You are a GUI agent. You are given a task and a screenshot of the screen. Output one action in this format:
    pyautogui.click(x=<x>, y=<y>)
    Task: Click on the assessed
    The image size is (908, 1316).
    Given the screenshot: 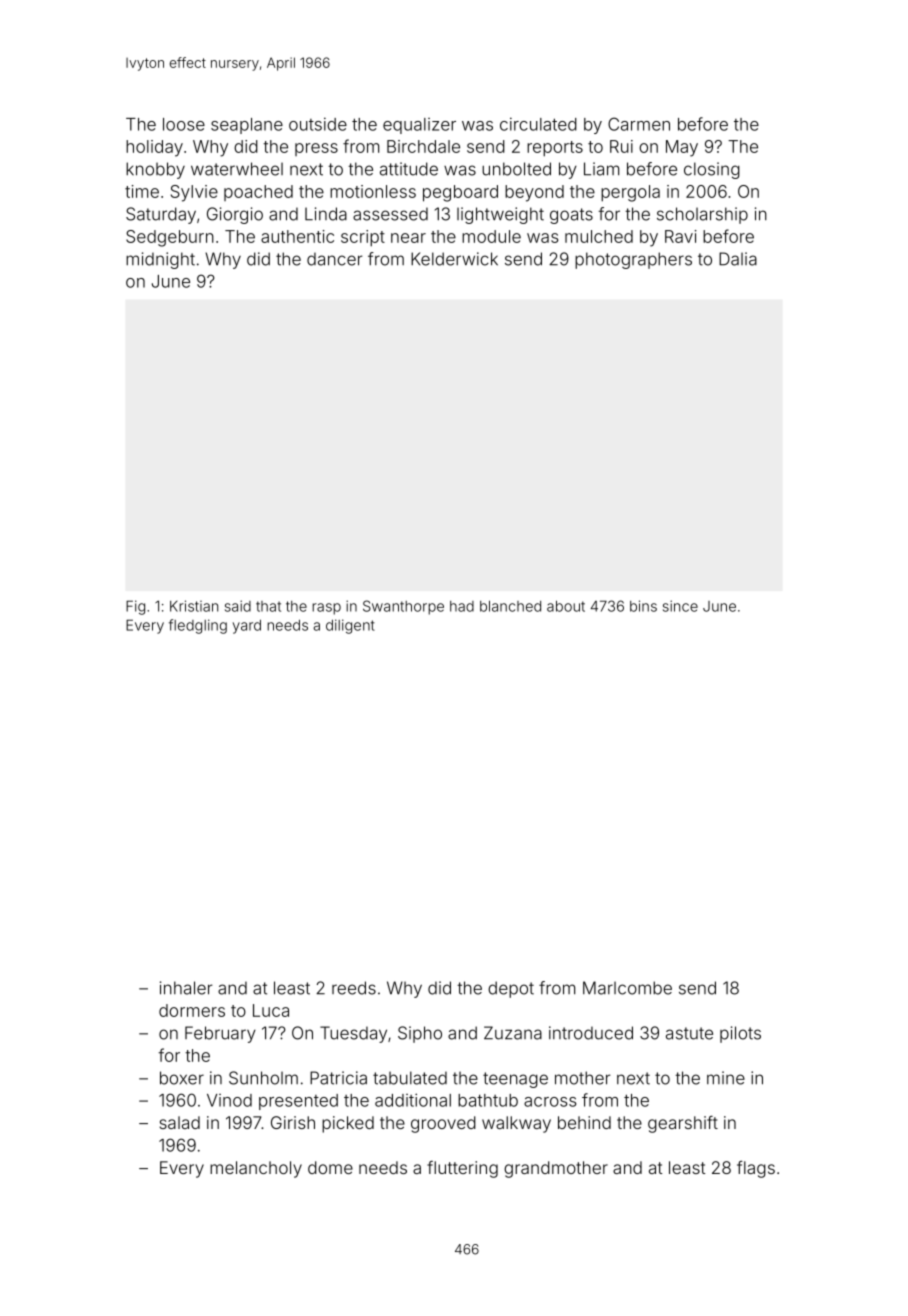 What is the action you would take?
    pyautogui.click(x=390, y=214)
